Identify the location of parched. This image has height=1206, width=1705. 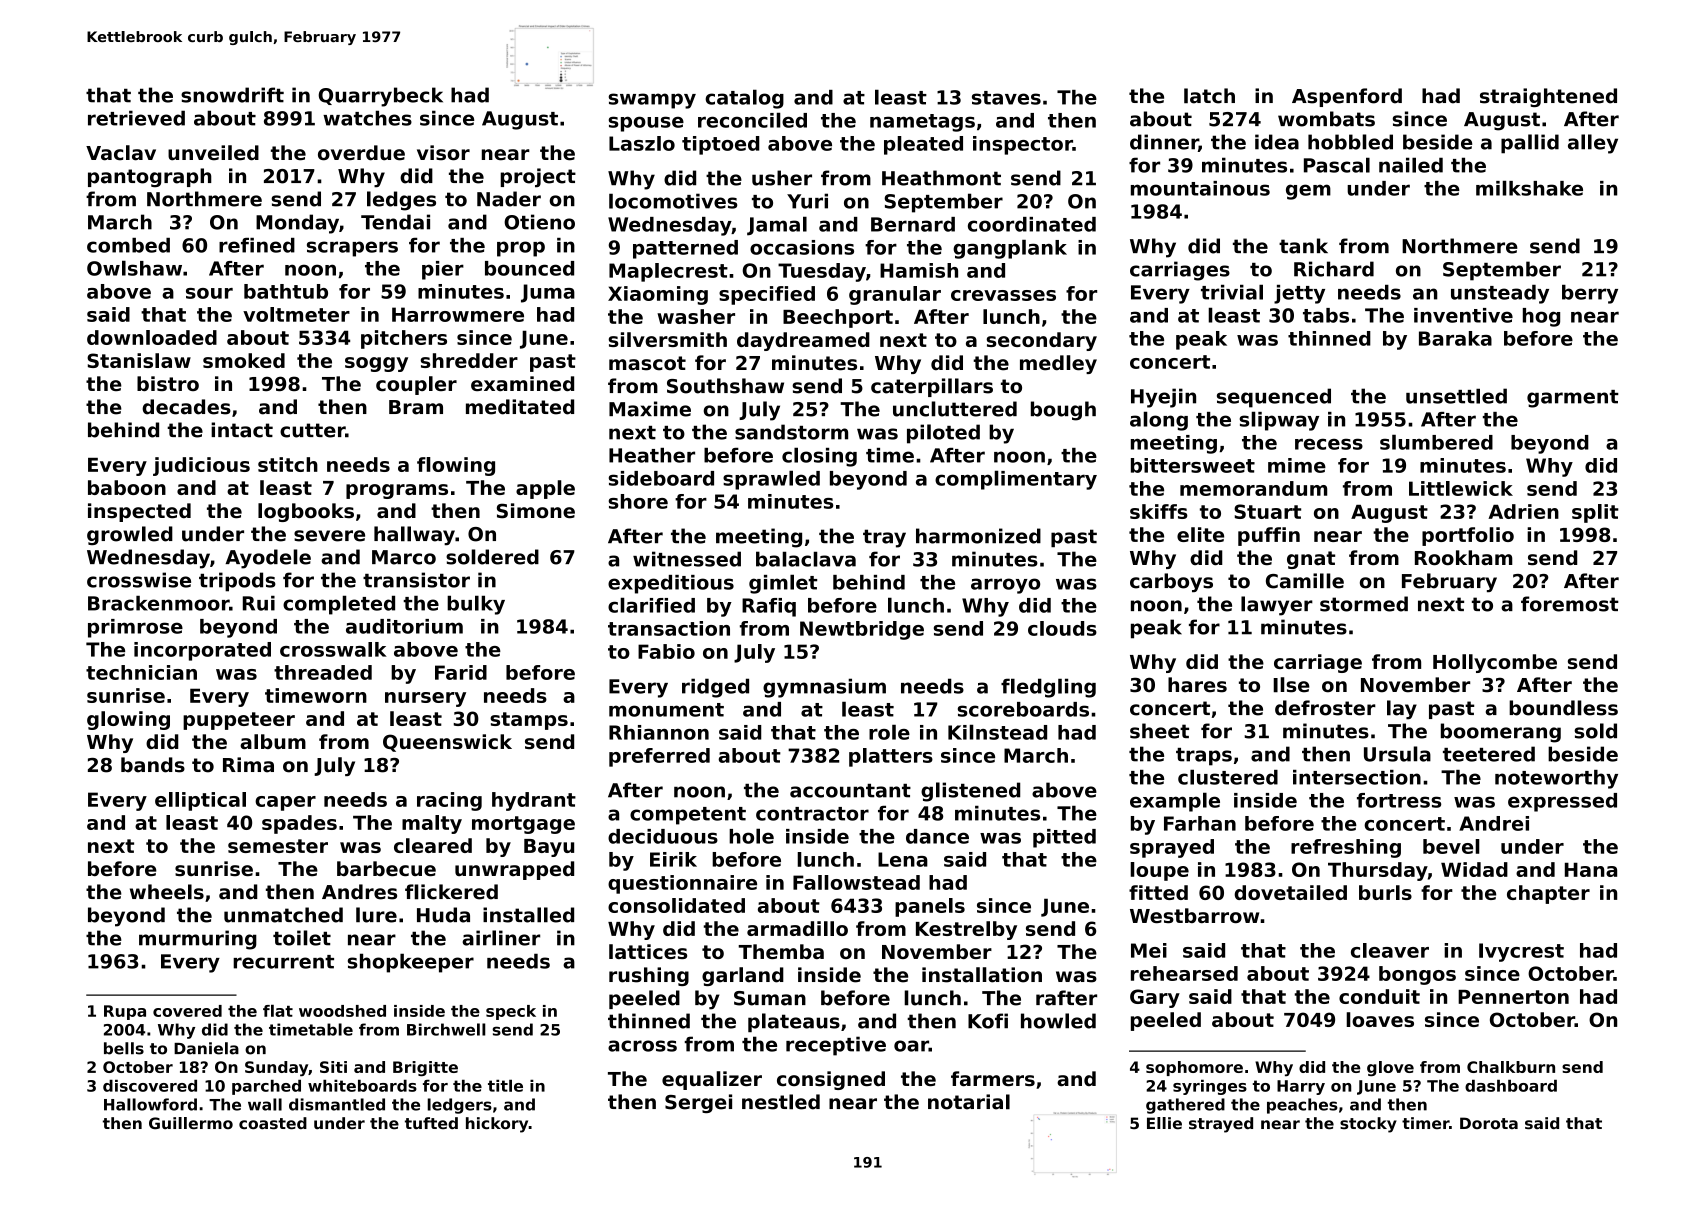
(266, 1087).
